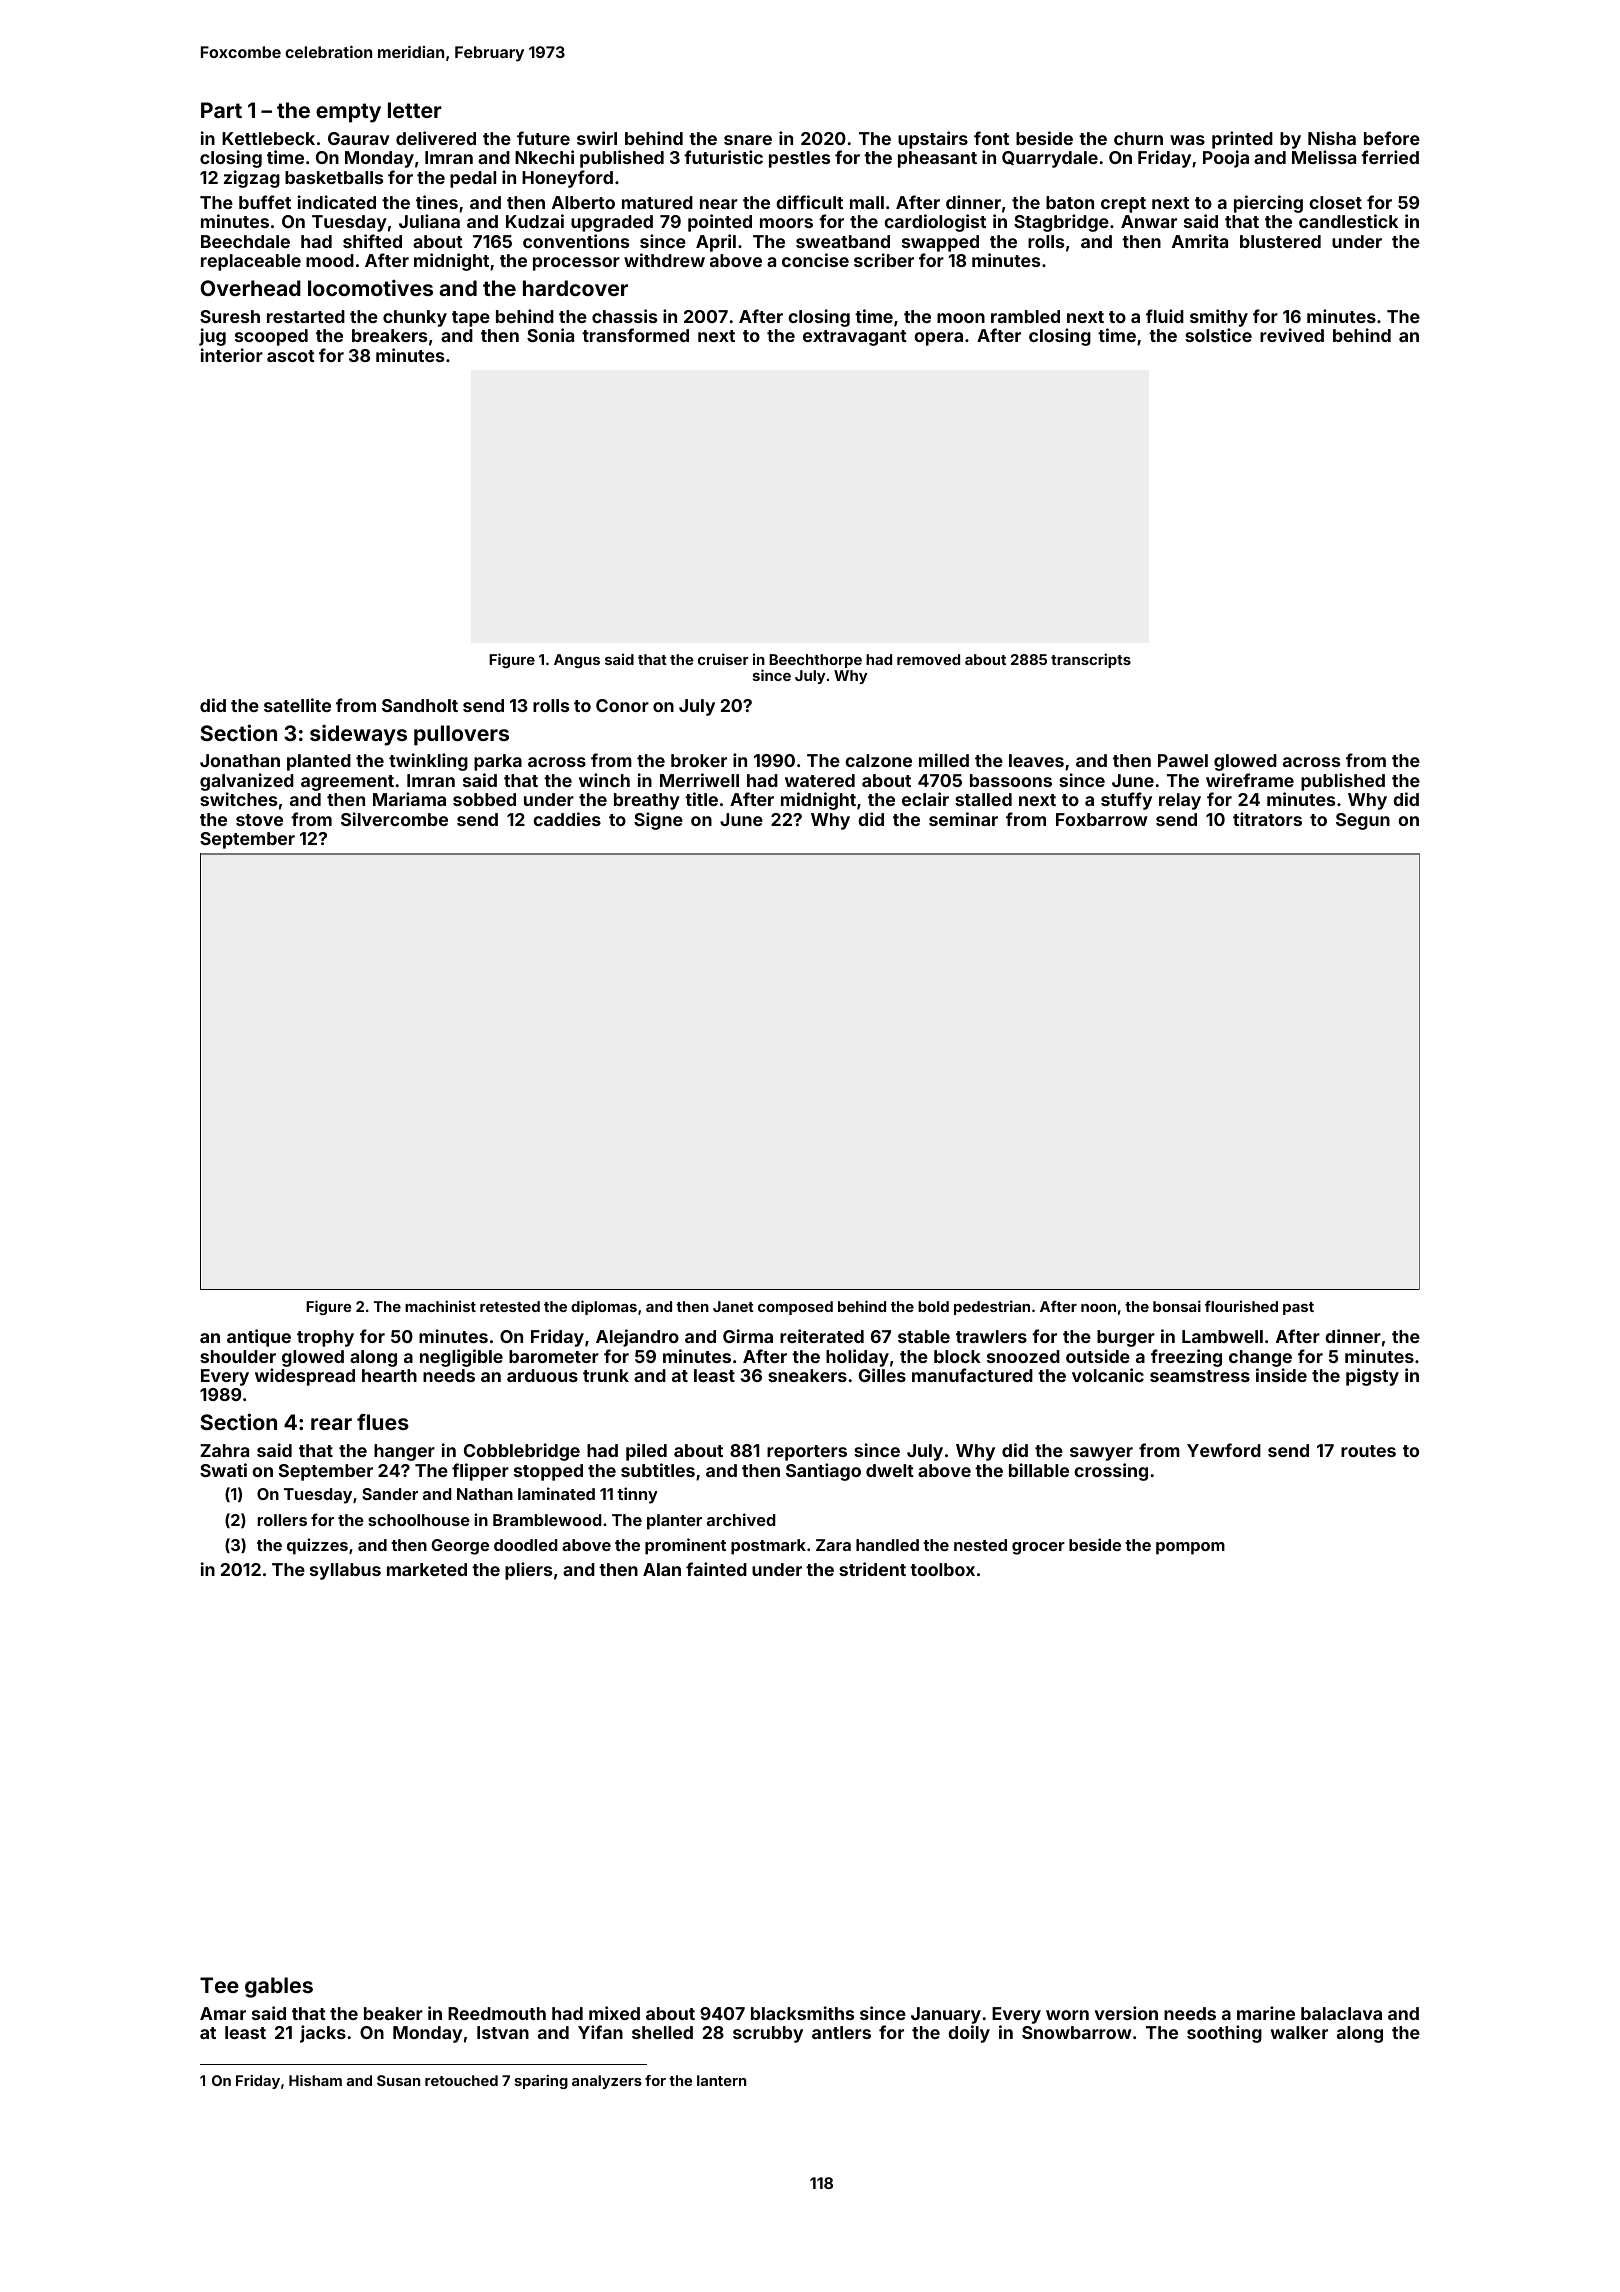 The image size is (1620, 2292). I want to click on Yewford, so click(1224, 1450).
